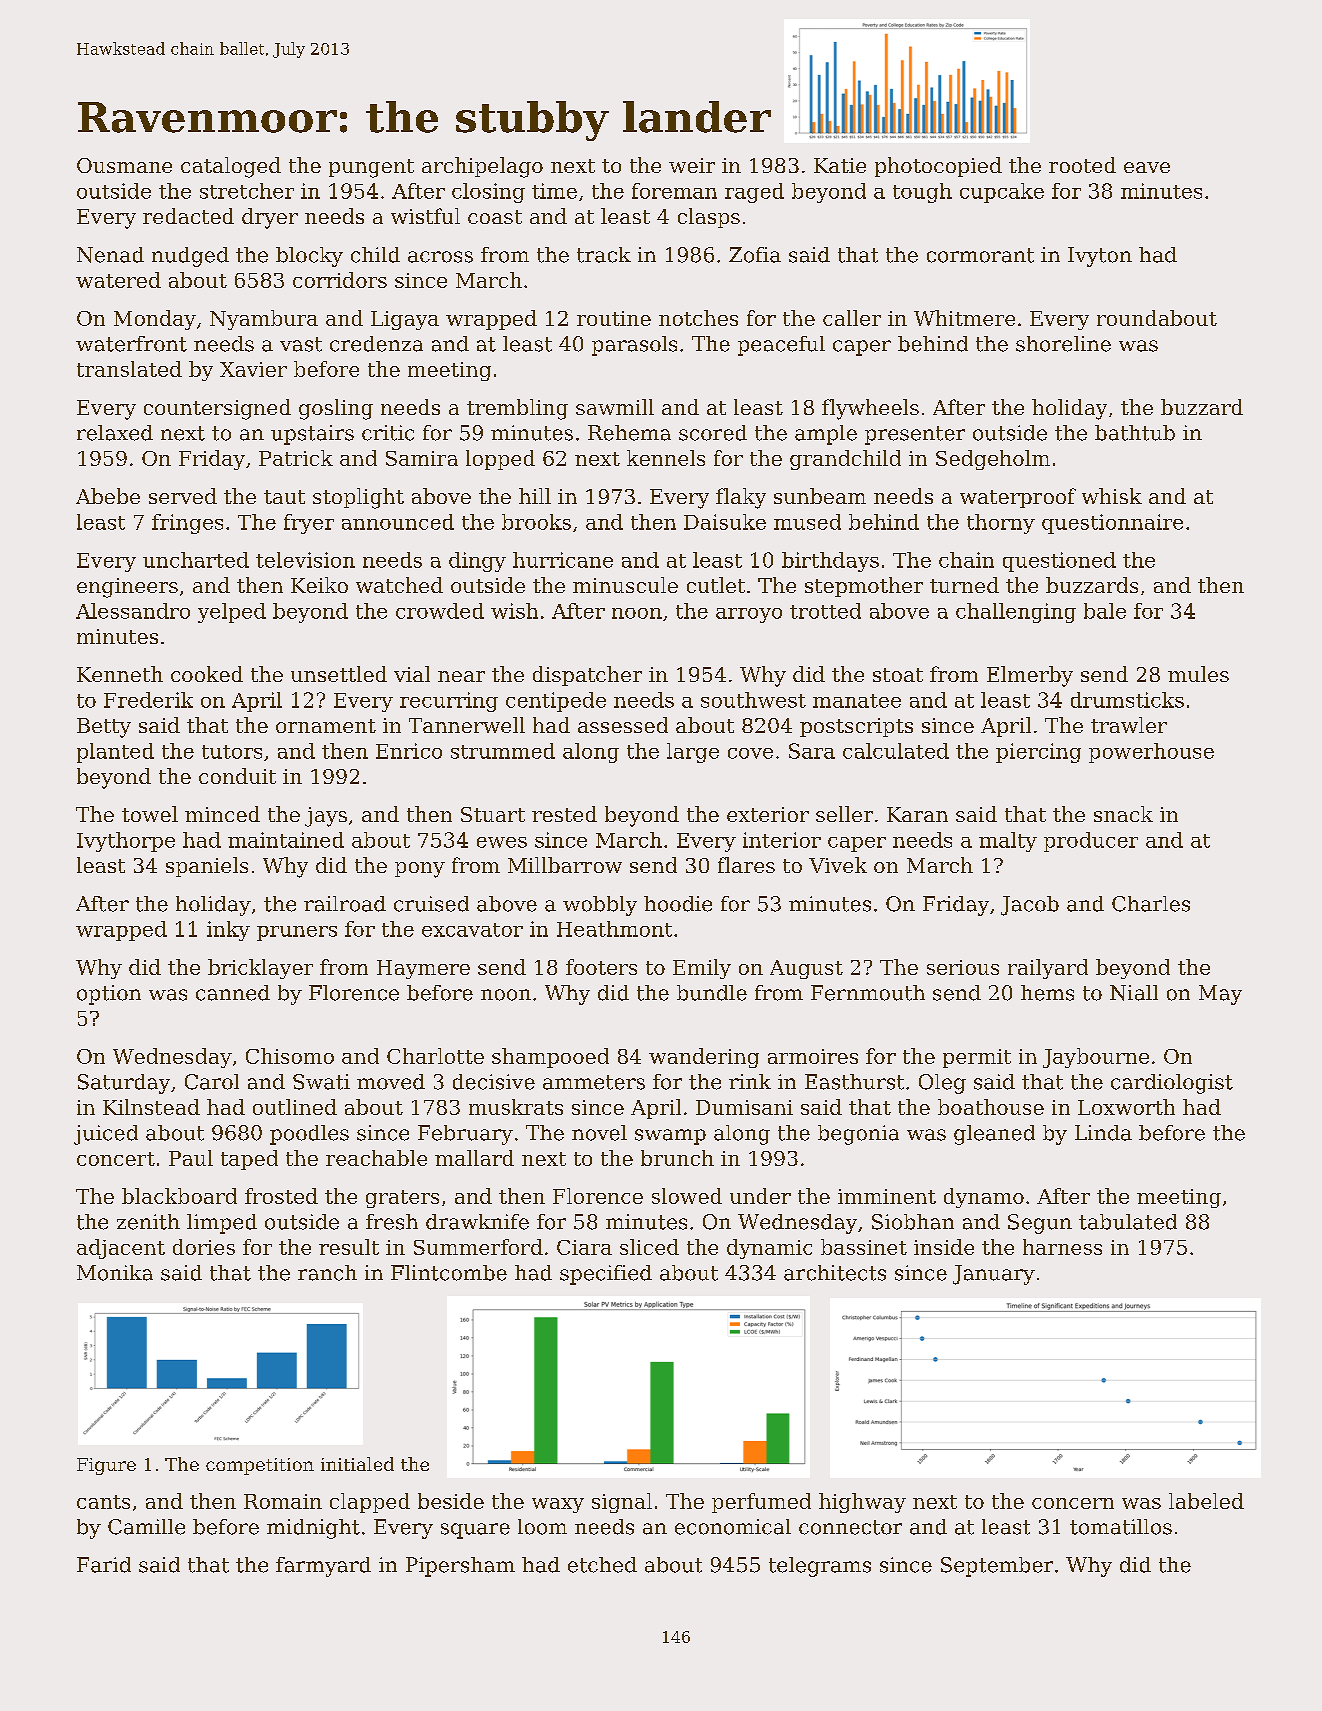 Image resolution: width=1322 pixels, height=1711 pixels. Describe the element at coordinates (558, 1505) in the page. I see `waxy` at that location.
